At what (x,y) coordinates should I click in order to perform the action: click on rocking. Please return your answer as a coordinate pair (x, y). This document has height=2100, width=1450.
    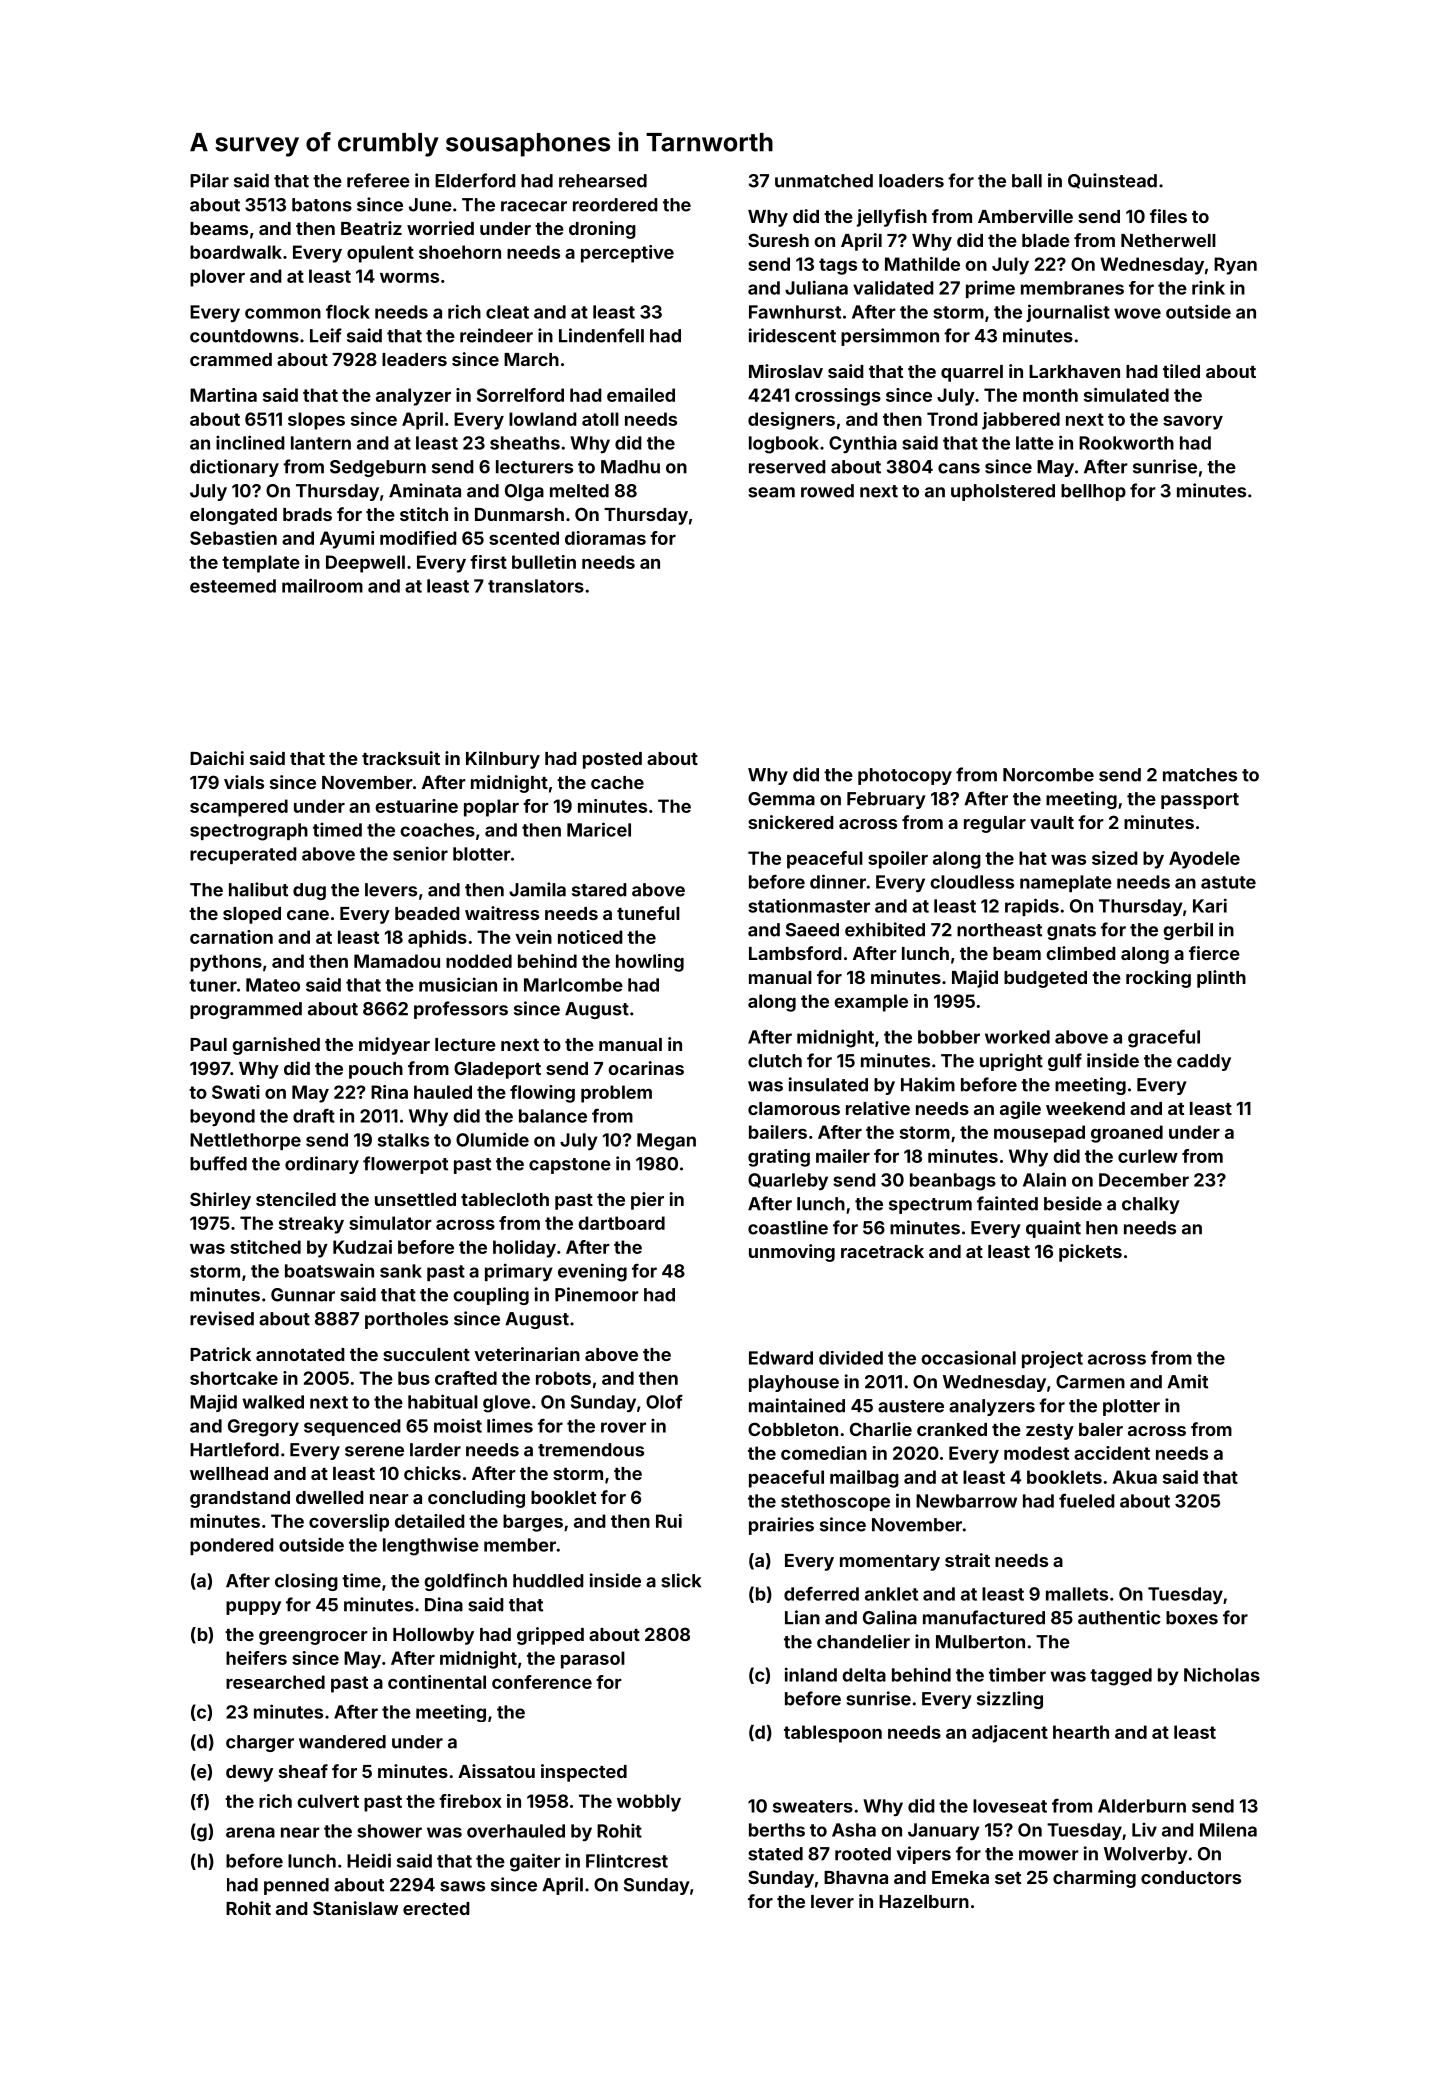
    Looking at the image, I should click on (1158, 979).
